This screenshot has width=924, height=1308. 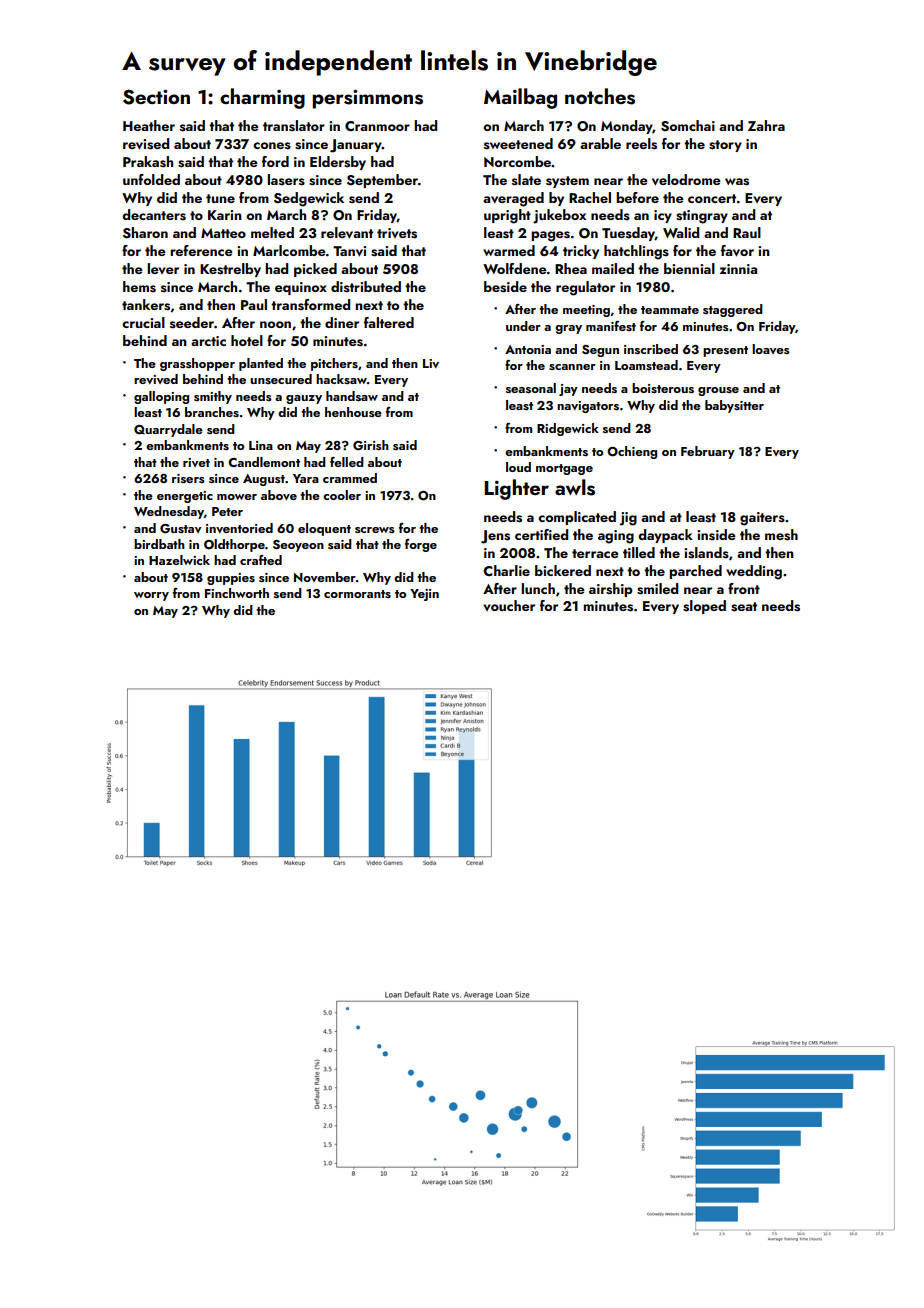 What do you see at coordinates (261, 560) in the screenshot?
I see `crafted` at bounding box center [261, 560].
